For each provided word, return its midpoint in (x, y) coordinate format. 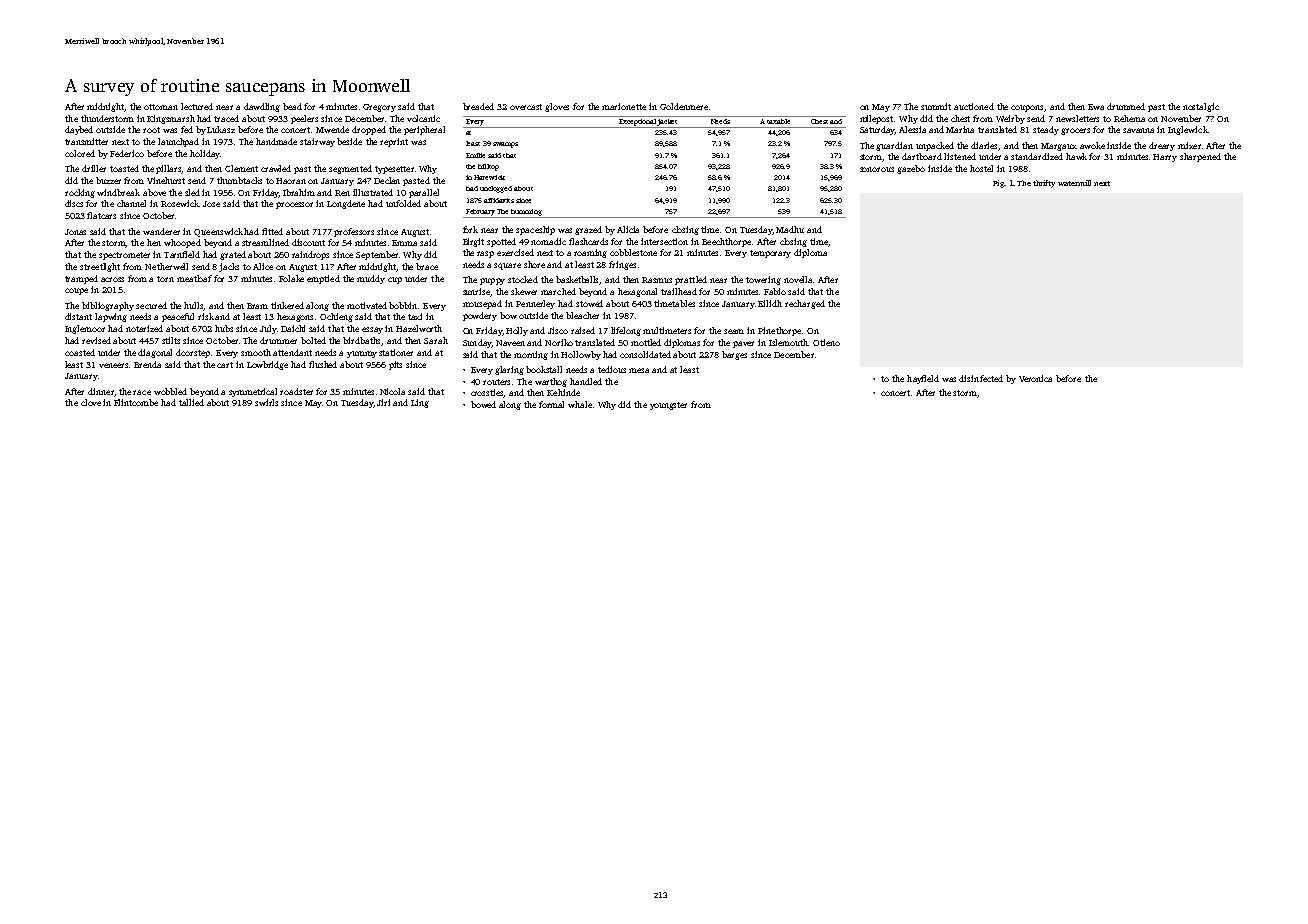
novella (798, 279)
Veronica (1035, 378)
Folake (291, 278)
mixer (1189, 145)
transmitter (86, 141)
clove (91, 402)
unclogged (496, 189)
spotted (501, 242)
